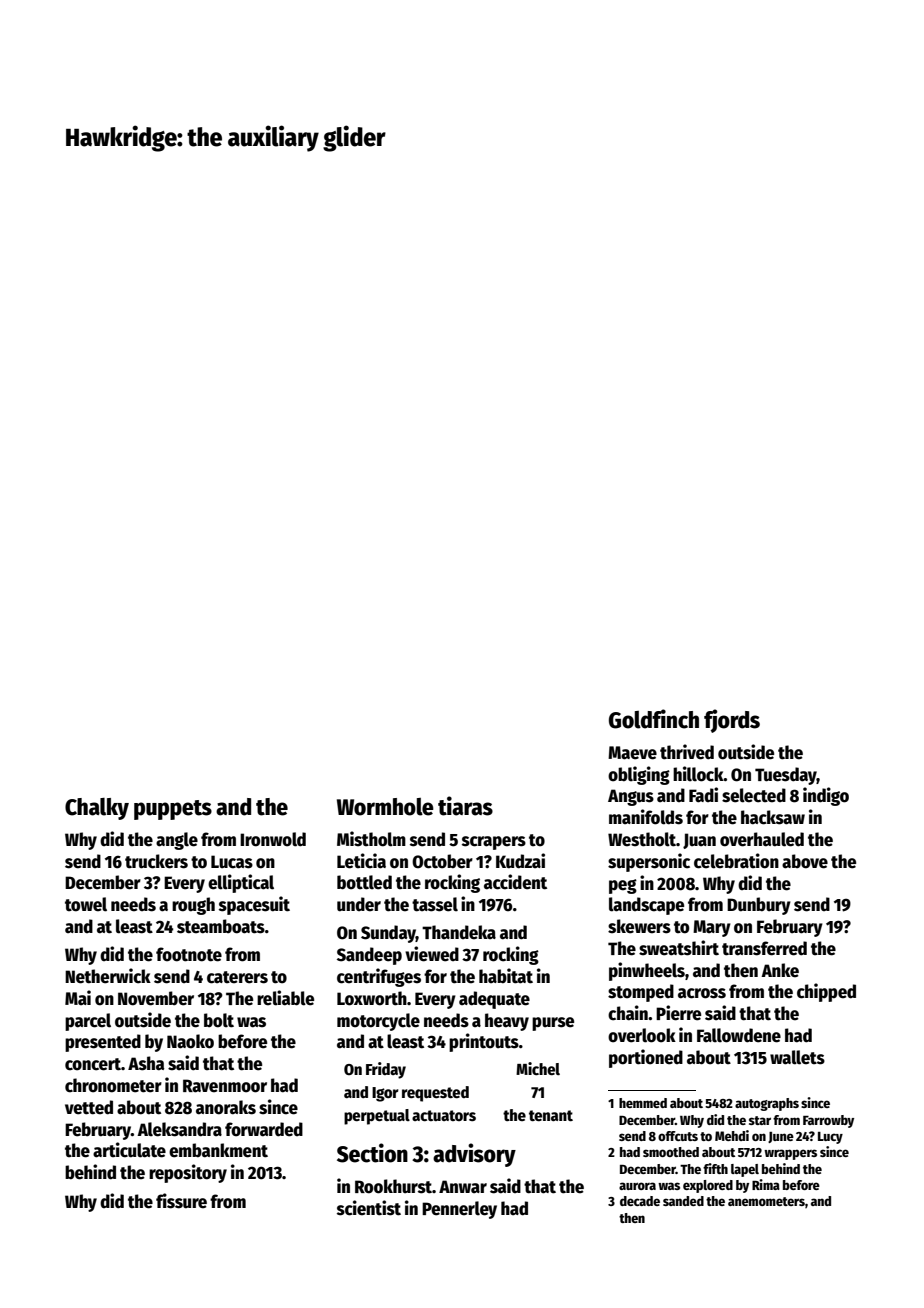  Describe the element at coordinates (640, 1201) in the screenshot. I see `decade` at that location.
